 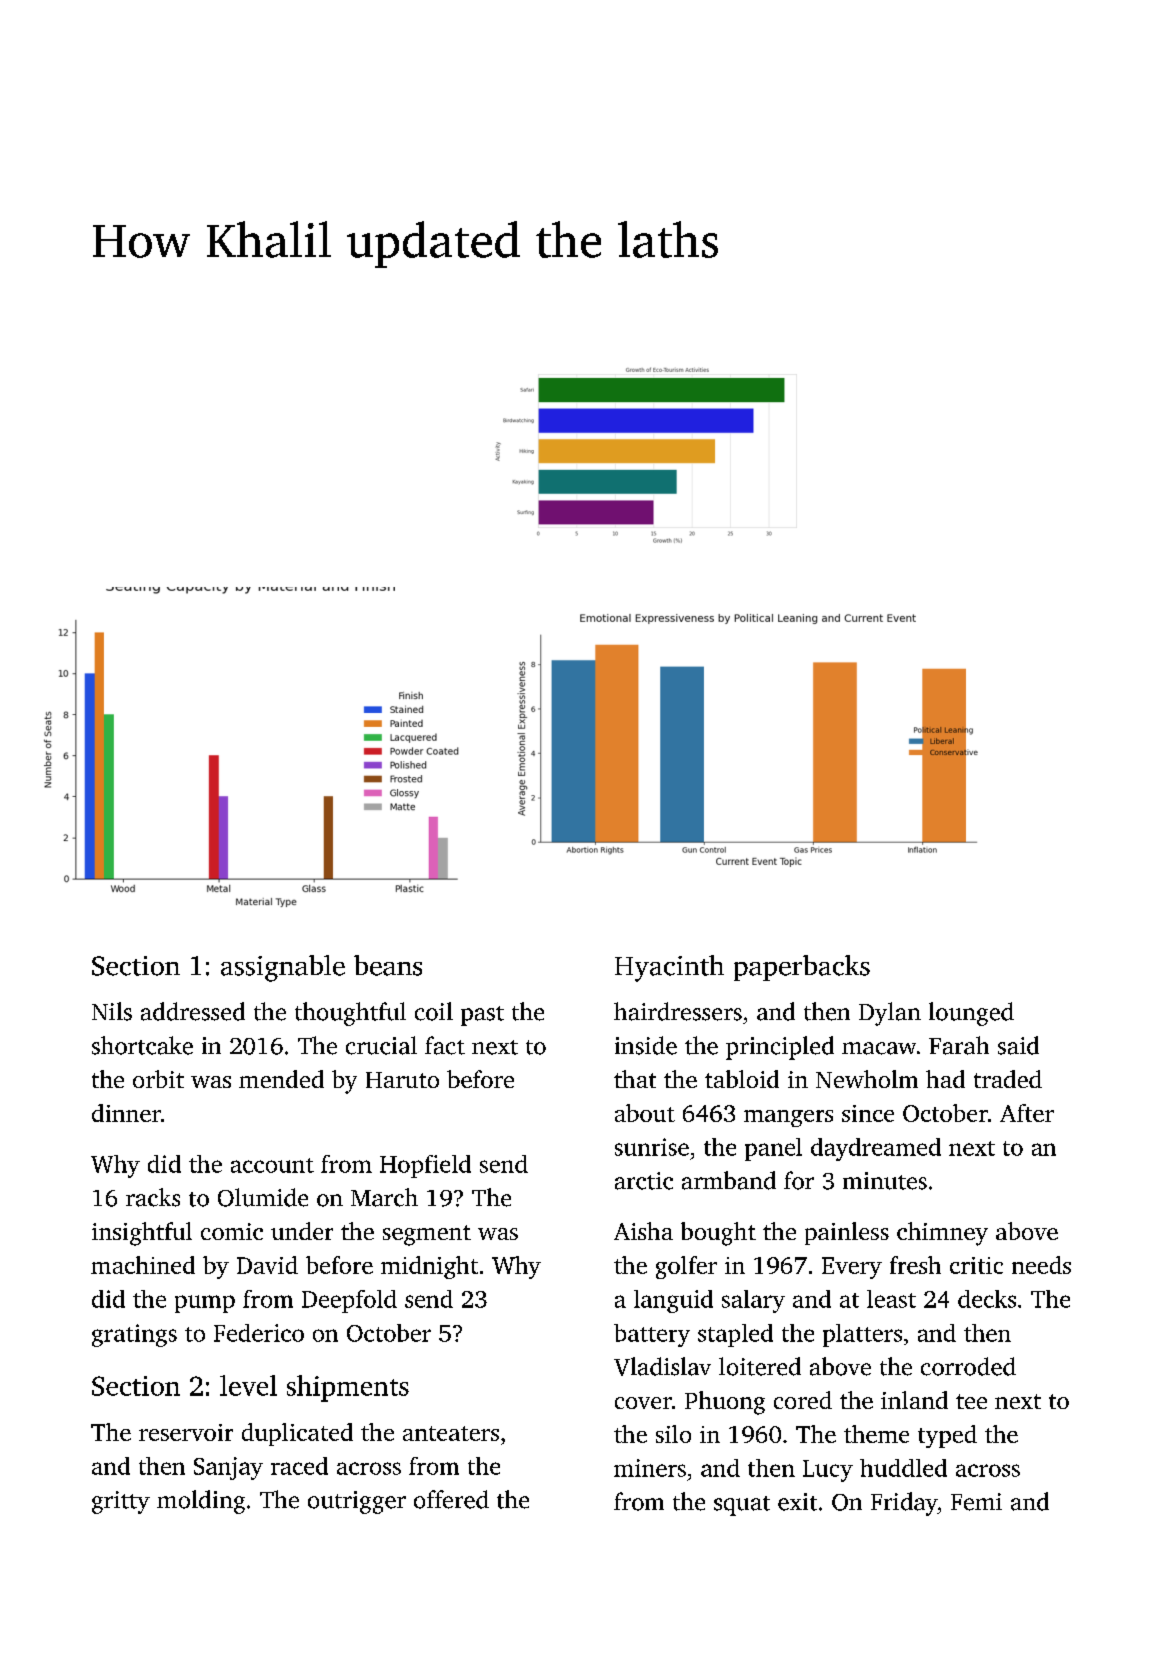 What do you see at coordinates (434, 1011) in the screenshot?
I see `coil` at bounding box center [434, 1011].
